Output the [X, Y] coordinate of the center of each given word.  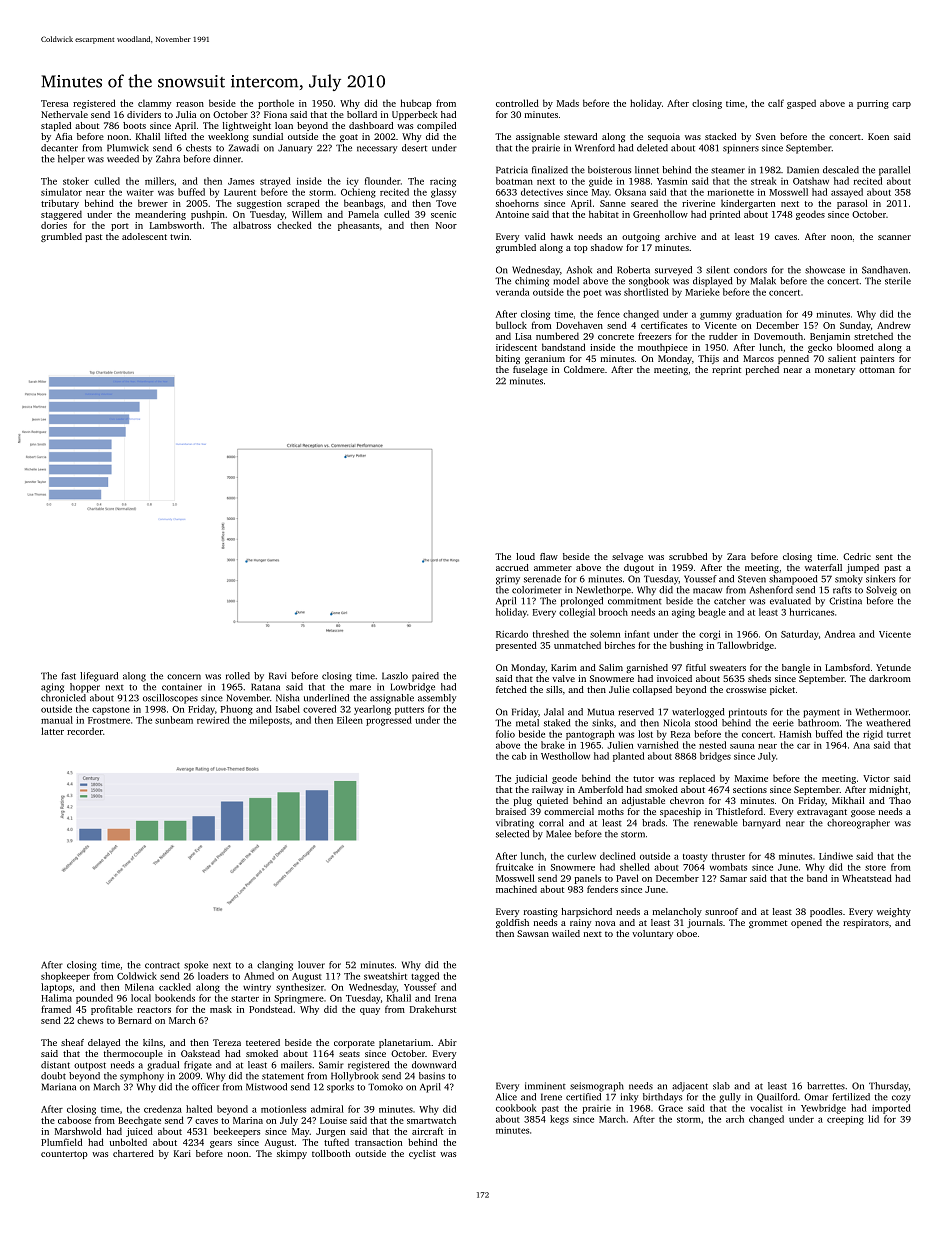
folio [505, 734]
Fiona [275, 114]
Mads [568, 103]
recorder [85, 731]
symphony [142, 1077]
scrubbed [688, 556]
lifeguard [99, 677]
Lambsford [847, 667]
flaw [549, 556]
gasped [801, 104]
